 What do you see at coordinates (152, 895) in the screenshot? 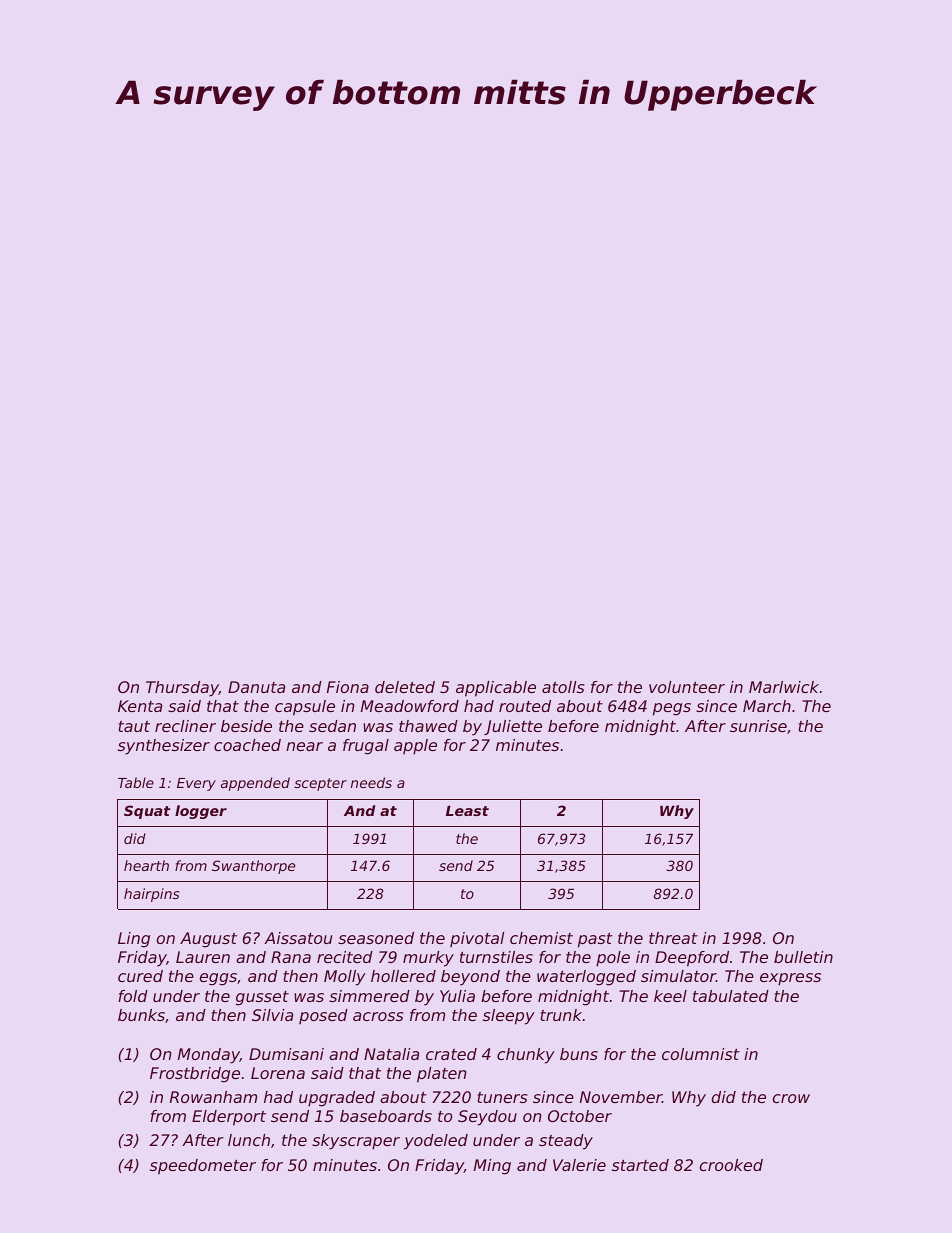
I see `hairpins` at bounding box center [152, 895].
